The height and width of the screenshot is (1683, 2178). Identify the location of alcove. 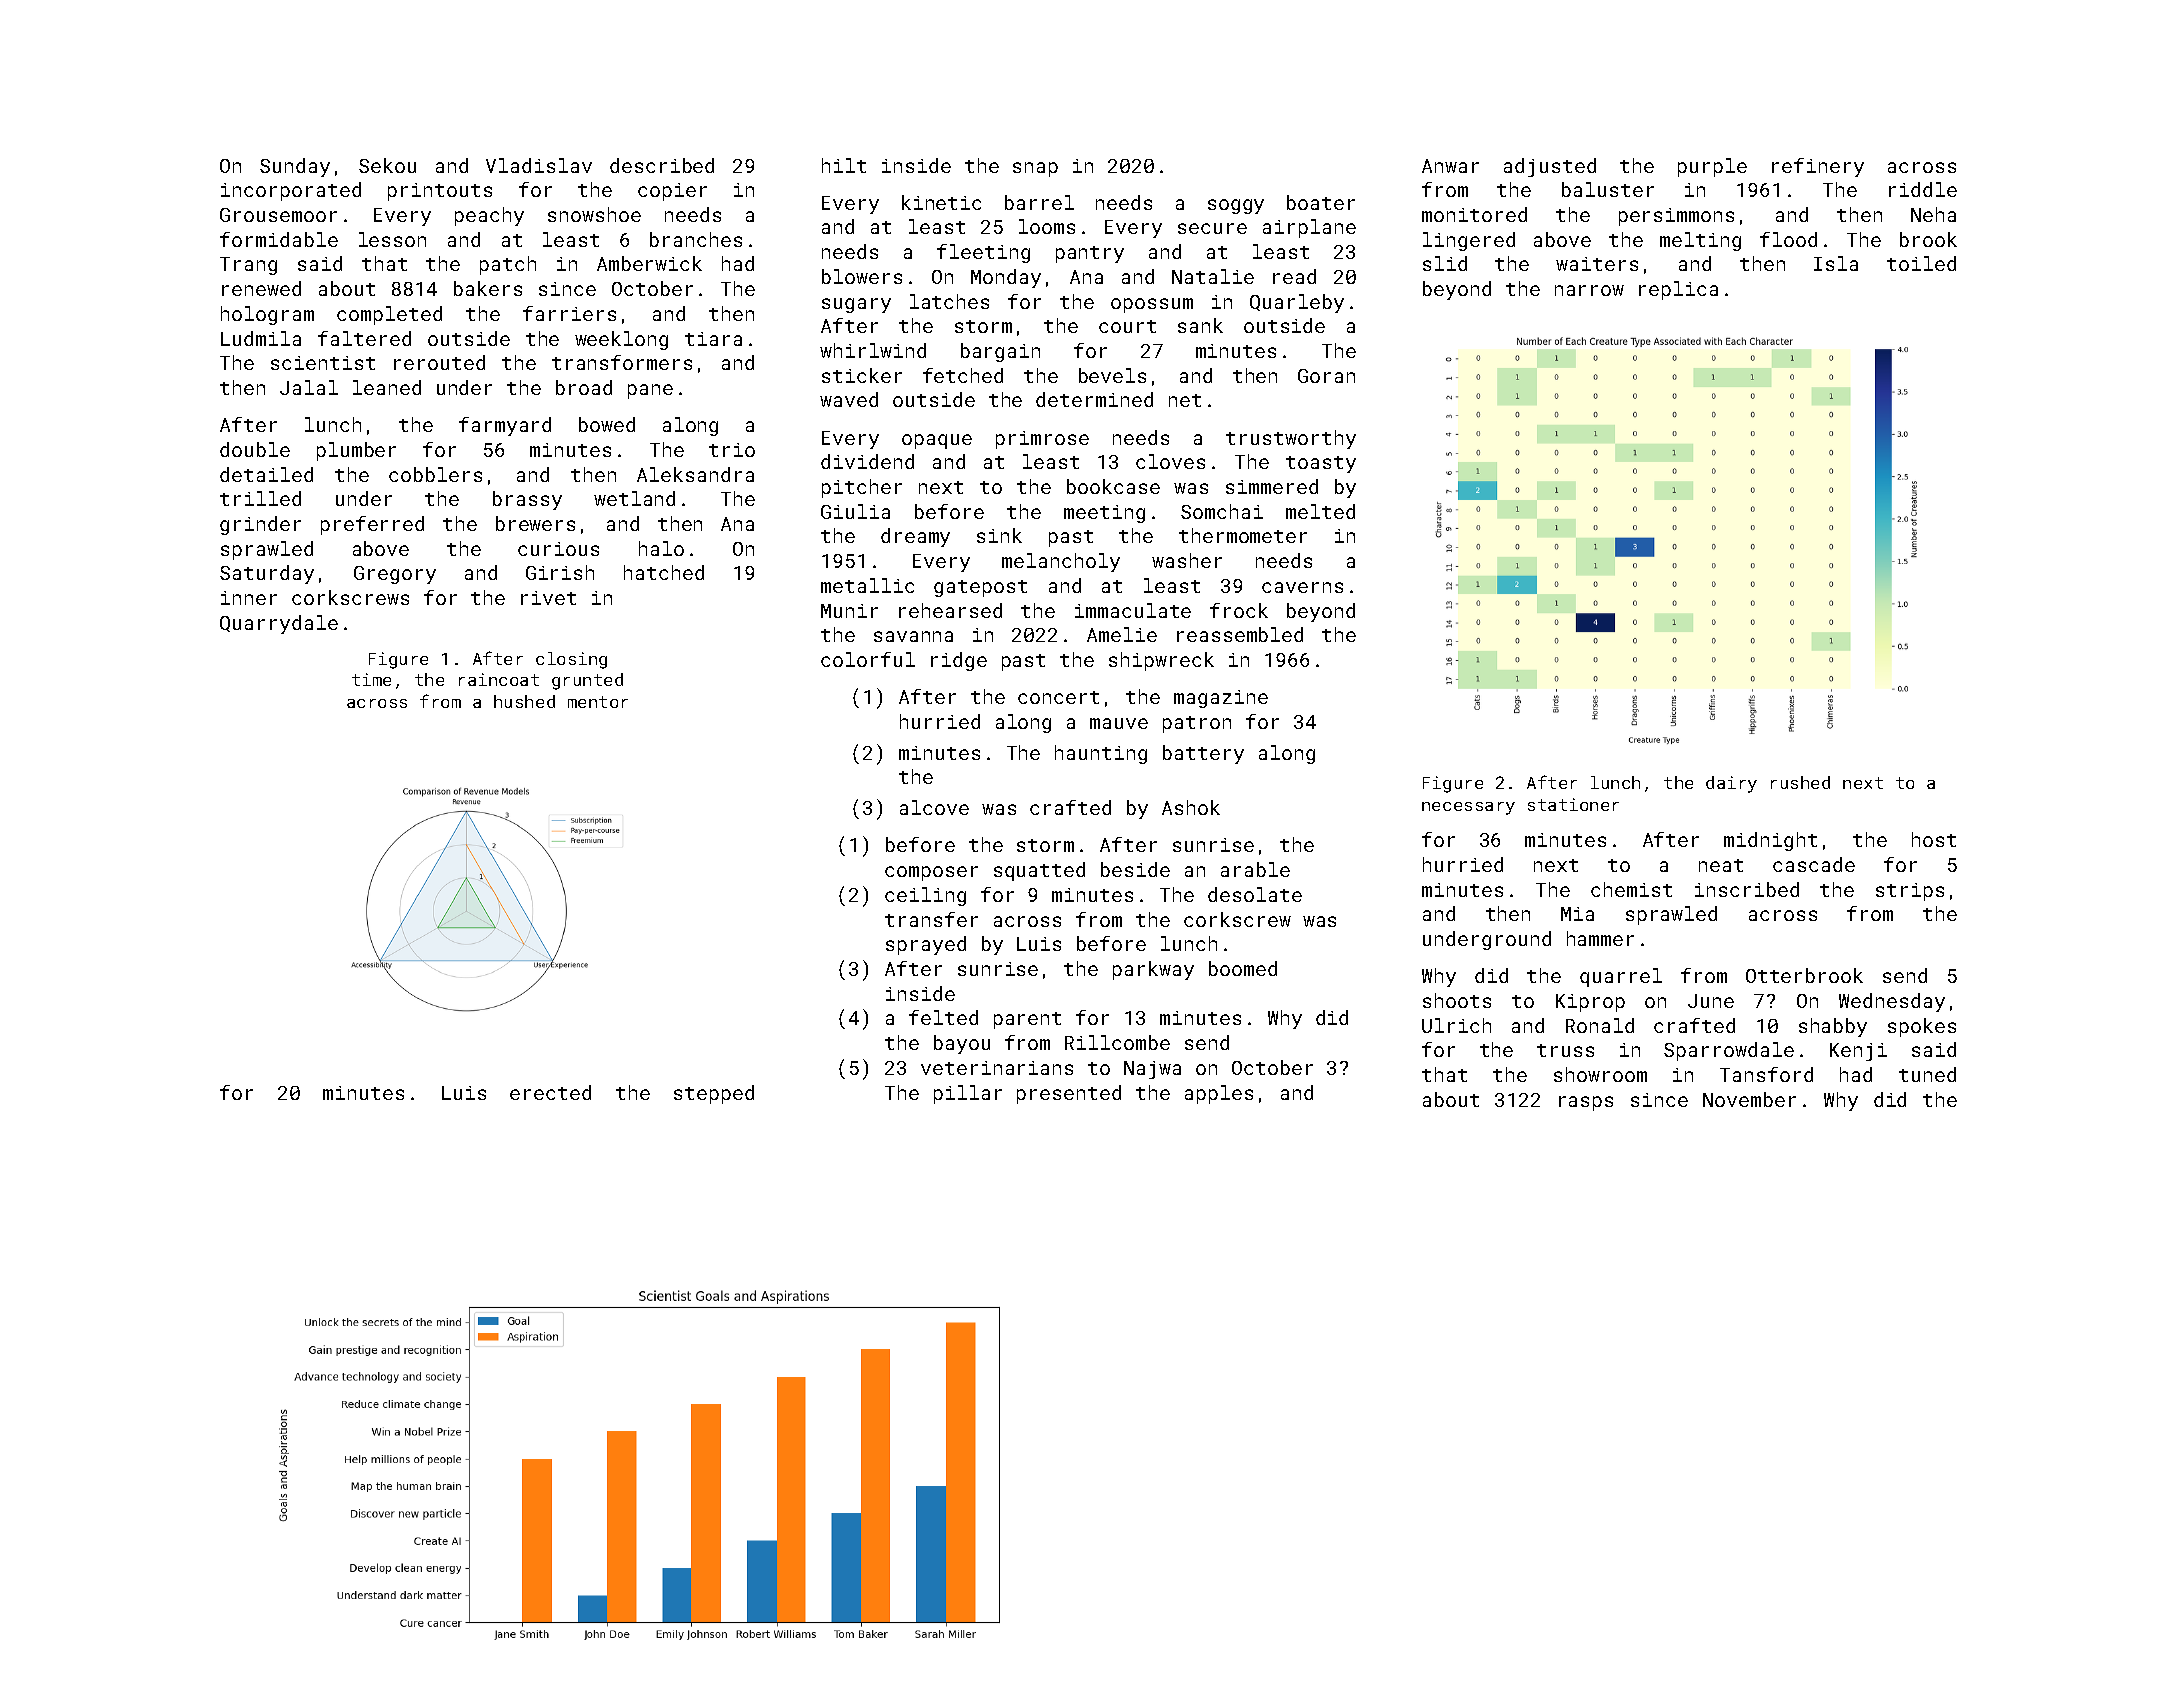
(934, 807).
